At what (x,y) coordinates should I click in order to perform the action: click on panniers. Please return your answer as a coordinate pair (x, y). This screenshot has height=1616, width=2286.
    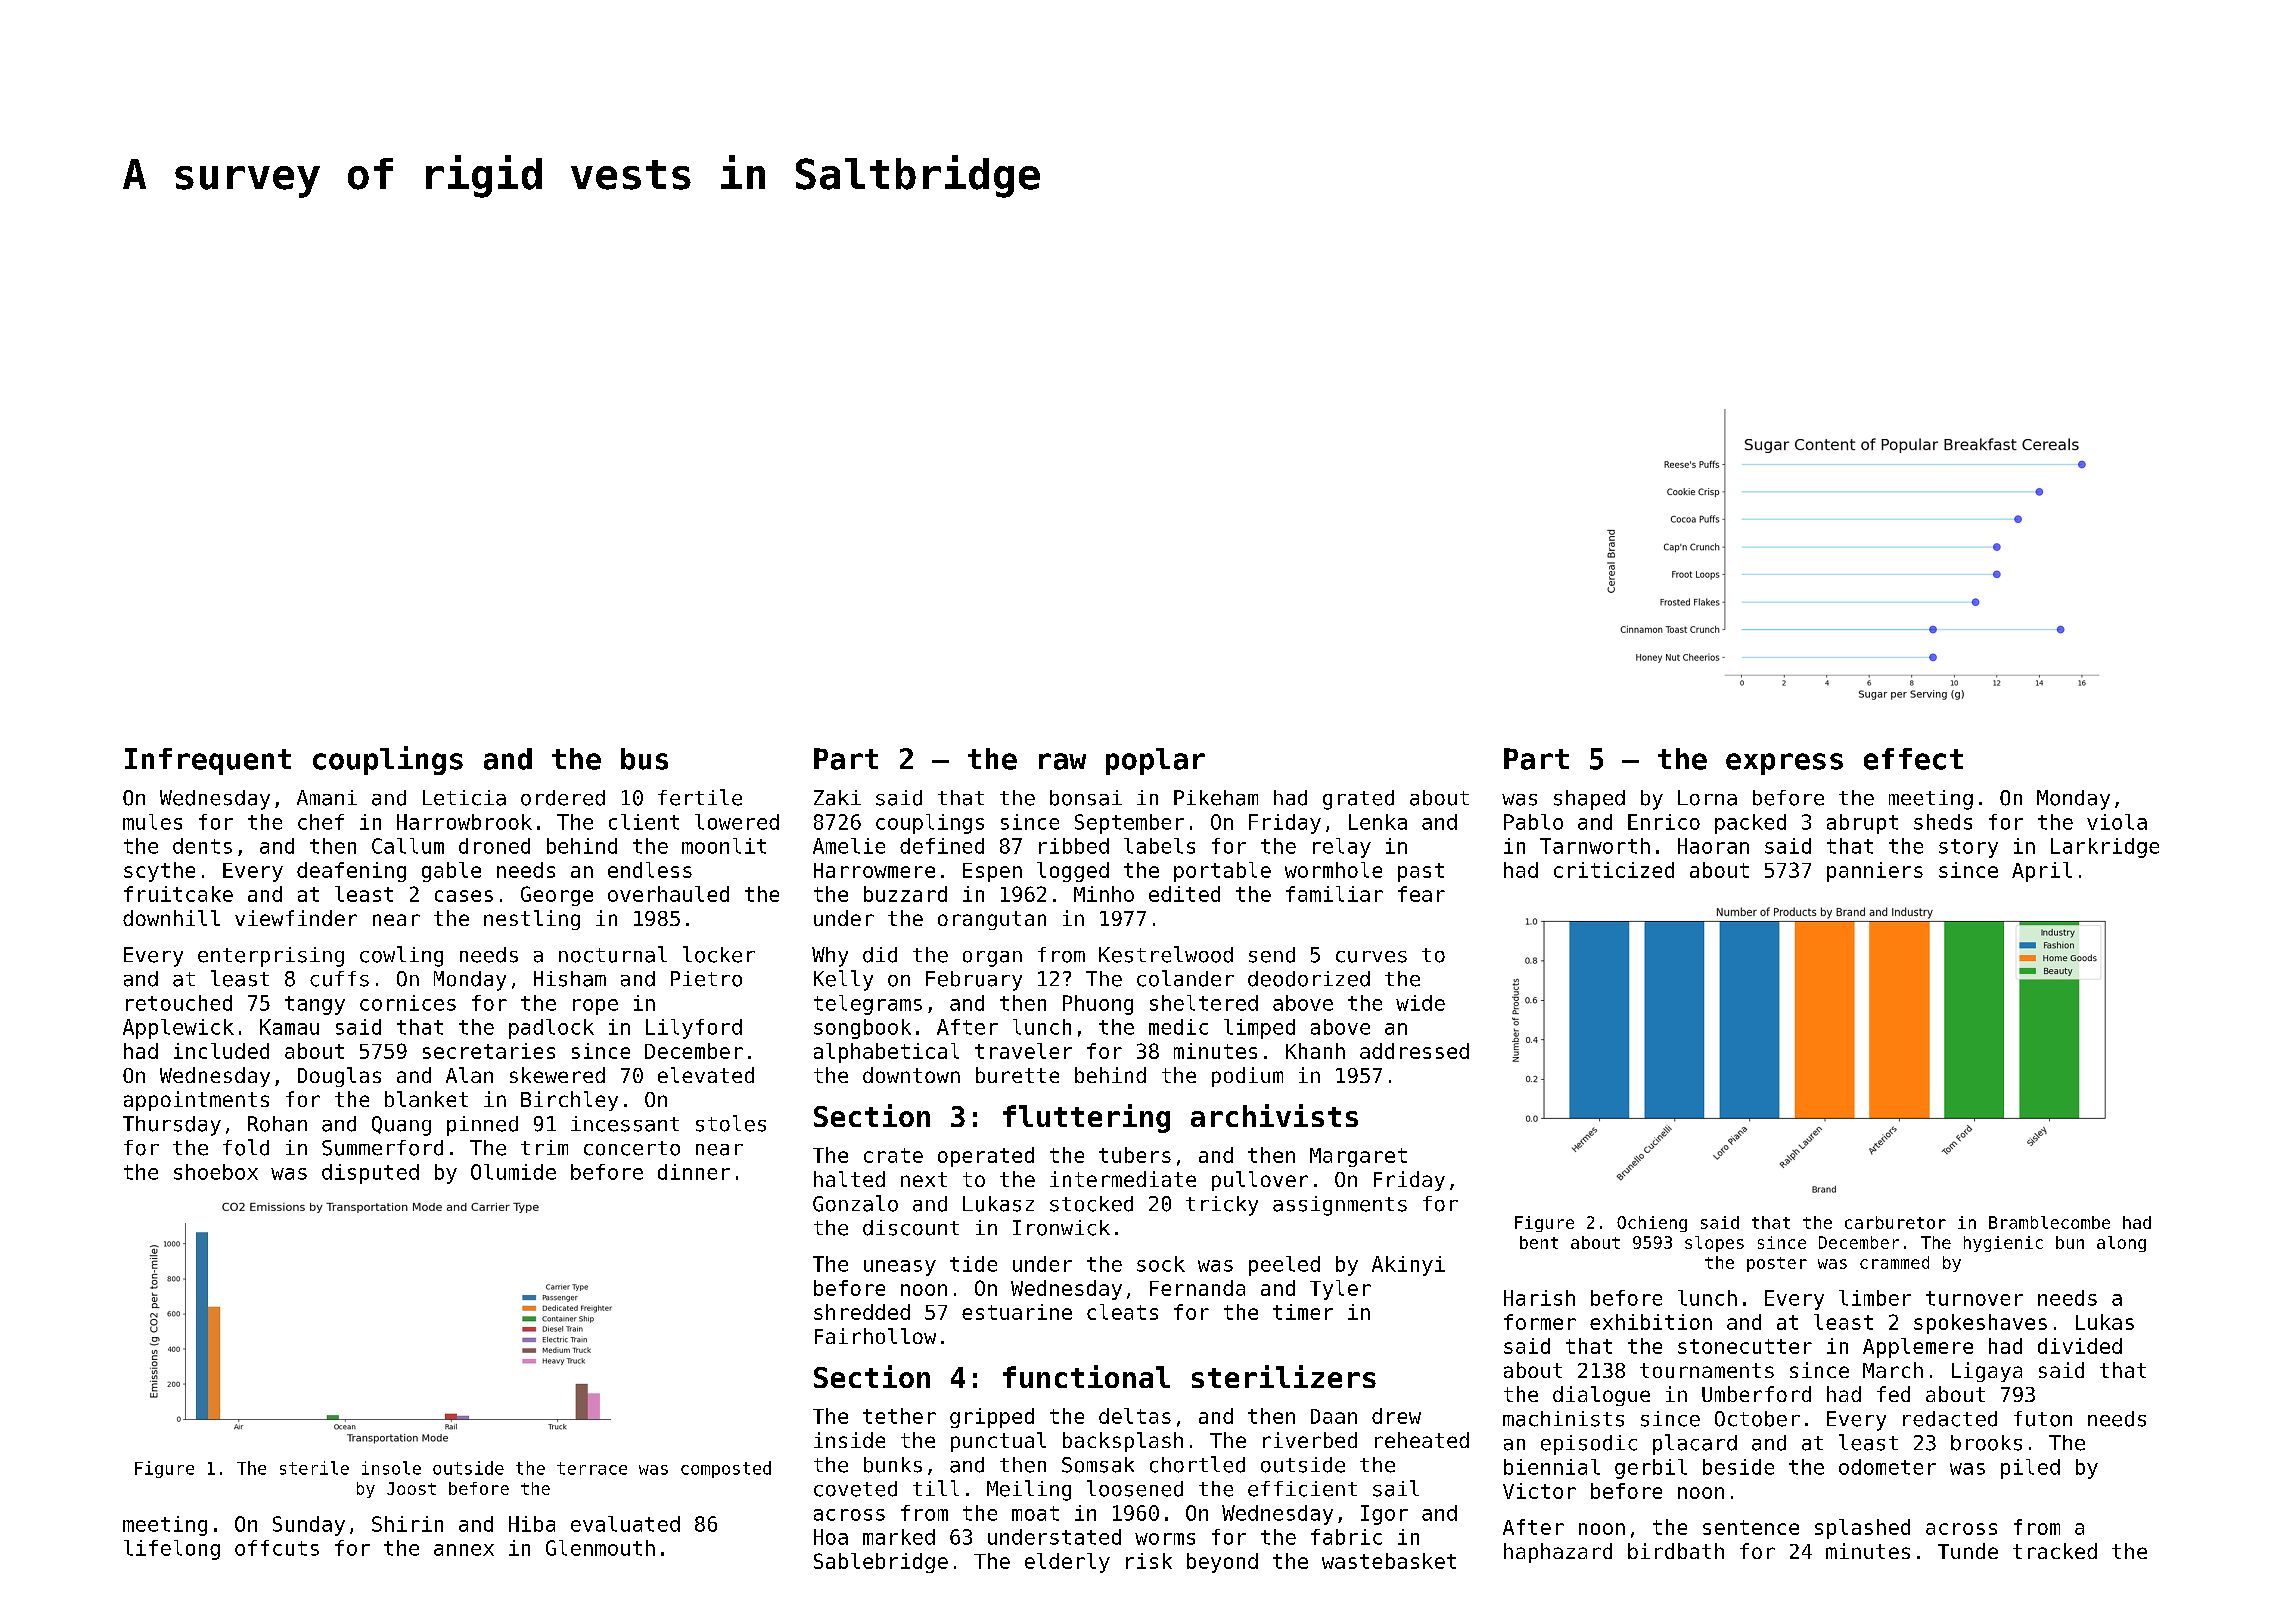
    Looking at the image, I should click on (1875, 872).
